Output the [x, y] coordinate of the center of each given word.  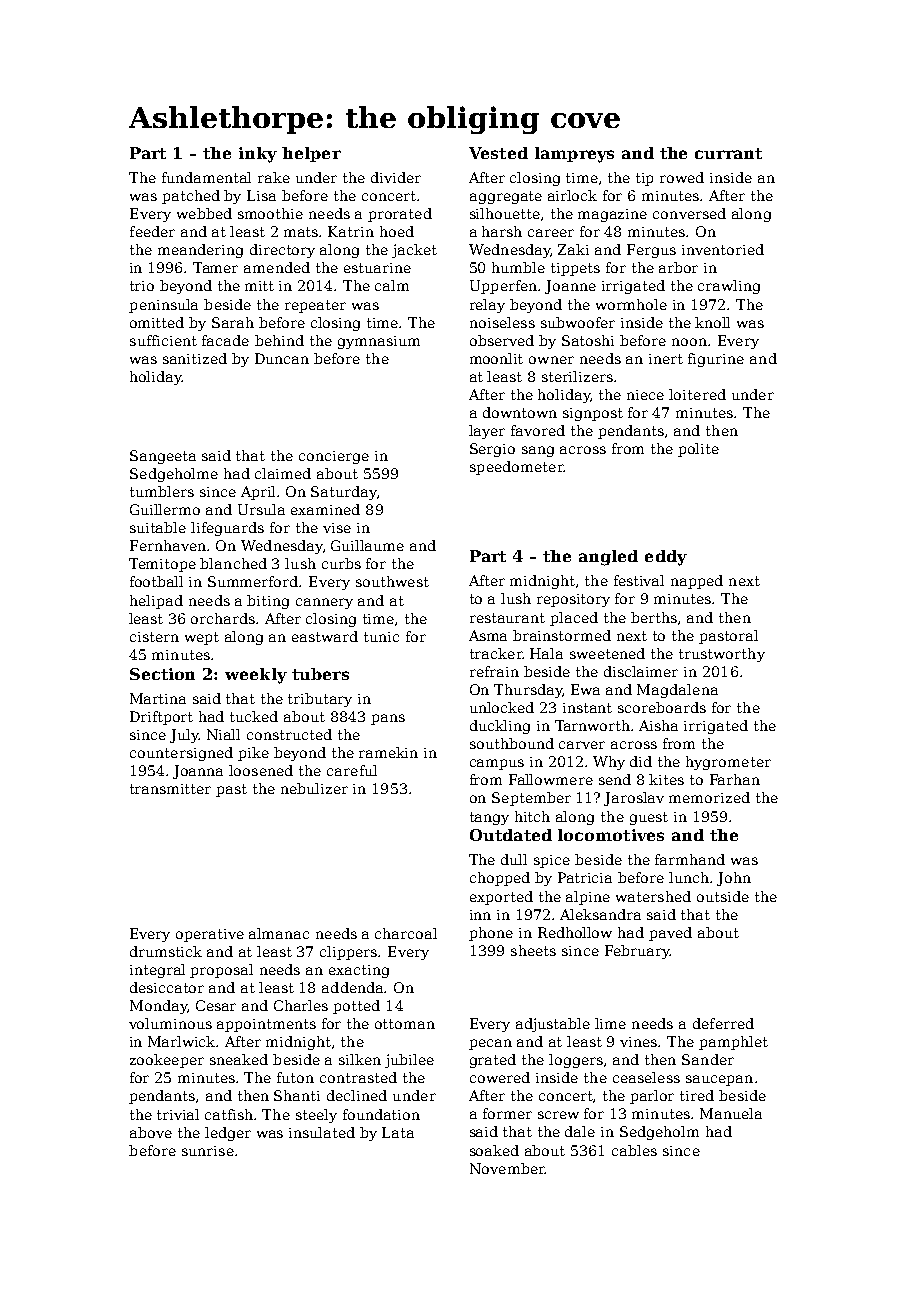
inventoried [723, 249]
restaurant [507, 618]
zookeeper [167, 1061]
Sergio [492, 450]
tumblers [162, 491]
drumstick [166, 951]
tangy [489, 818]
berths [654, 617]
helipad [156, 602]
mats [302, 232]
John [734, 879]
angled [608, 558]
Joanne [570, 287]
